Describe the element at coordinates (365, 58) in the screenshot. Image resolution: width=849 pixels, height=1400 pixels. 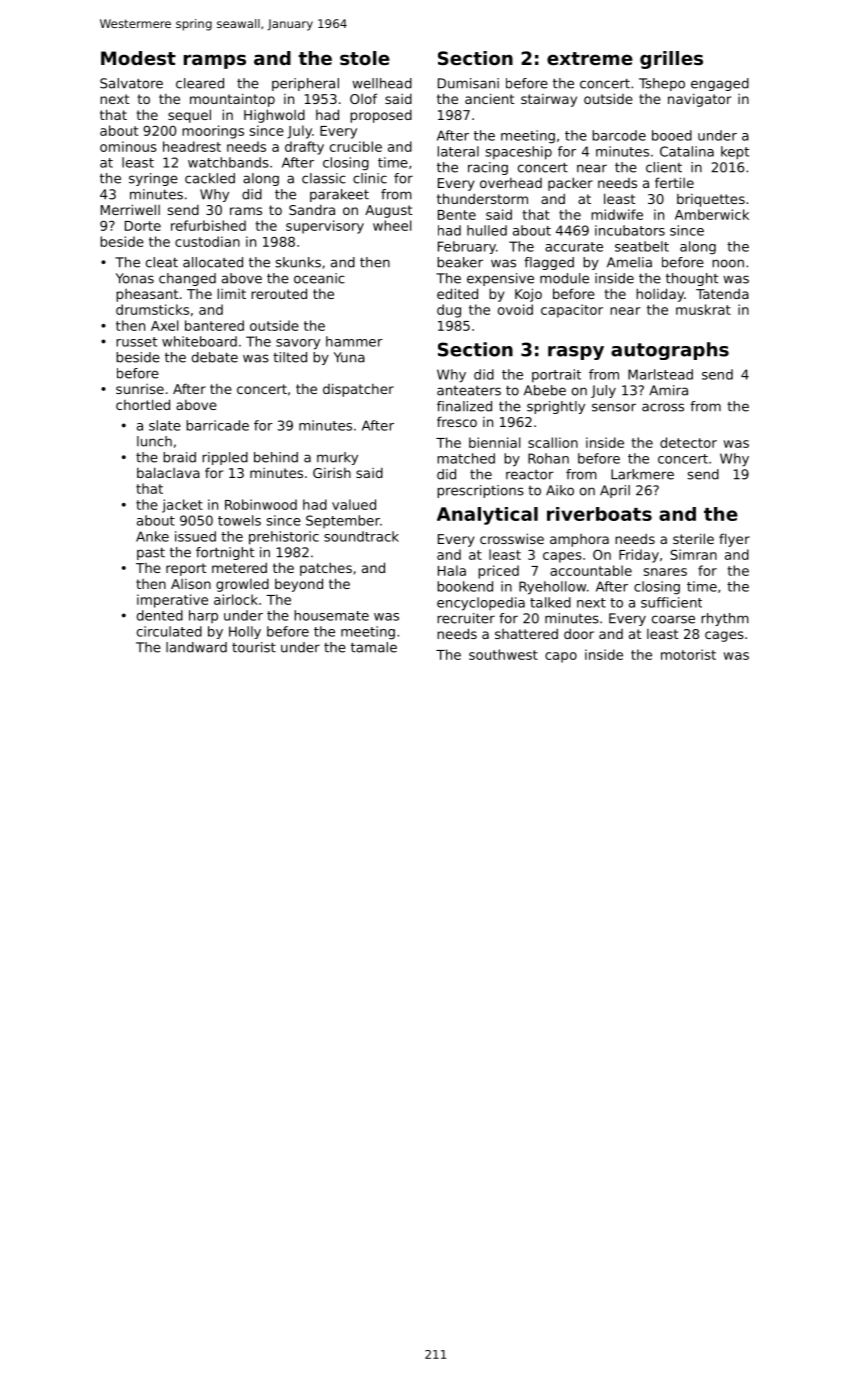
I see `stole` at that location.
